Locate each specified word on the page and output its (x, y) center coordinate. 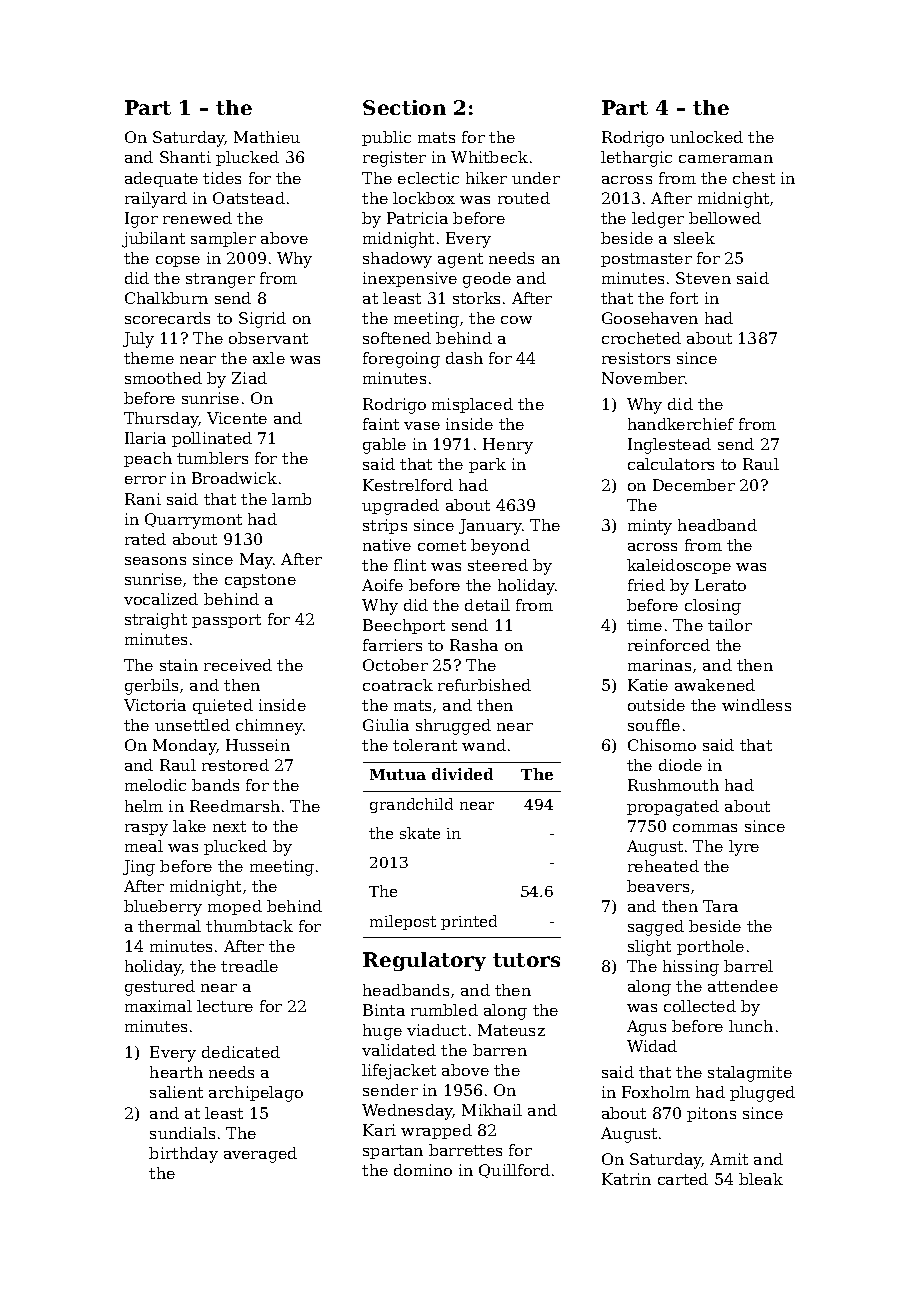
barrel (748, 966)
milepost (403, 922)
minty (650, 527)
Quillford (514, 1171)
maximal (158, 1006)
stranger (220, 280)
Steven (703, 278)
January (490, 527)
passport (226, 621)
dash (464, 358)
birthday (183, 1155)
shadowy (397, 260)
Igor (141, 220)
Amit (729, 1159)
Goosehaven (650, 318)
